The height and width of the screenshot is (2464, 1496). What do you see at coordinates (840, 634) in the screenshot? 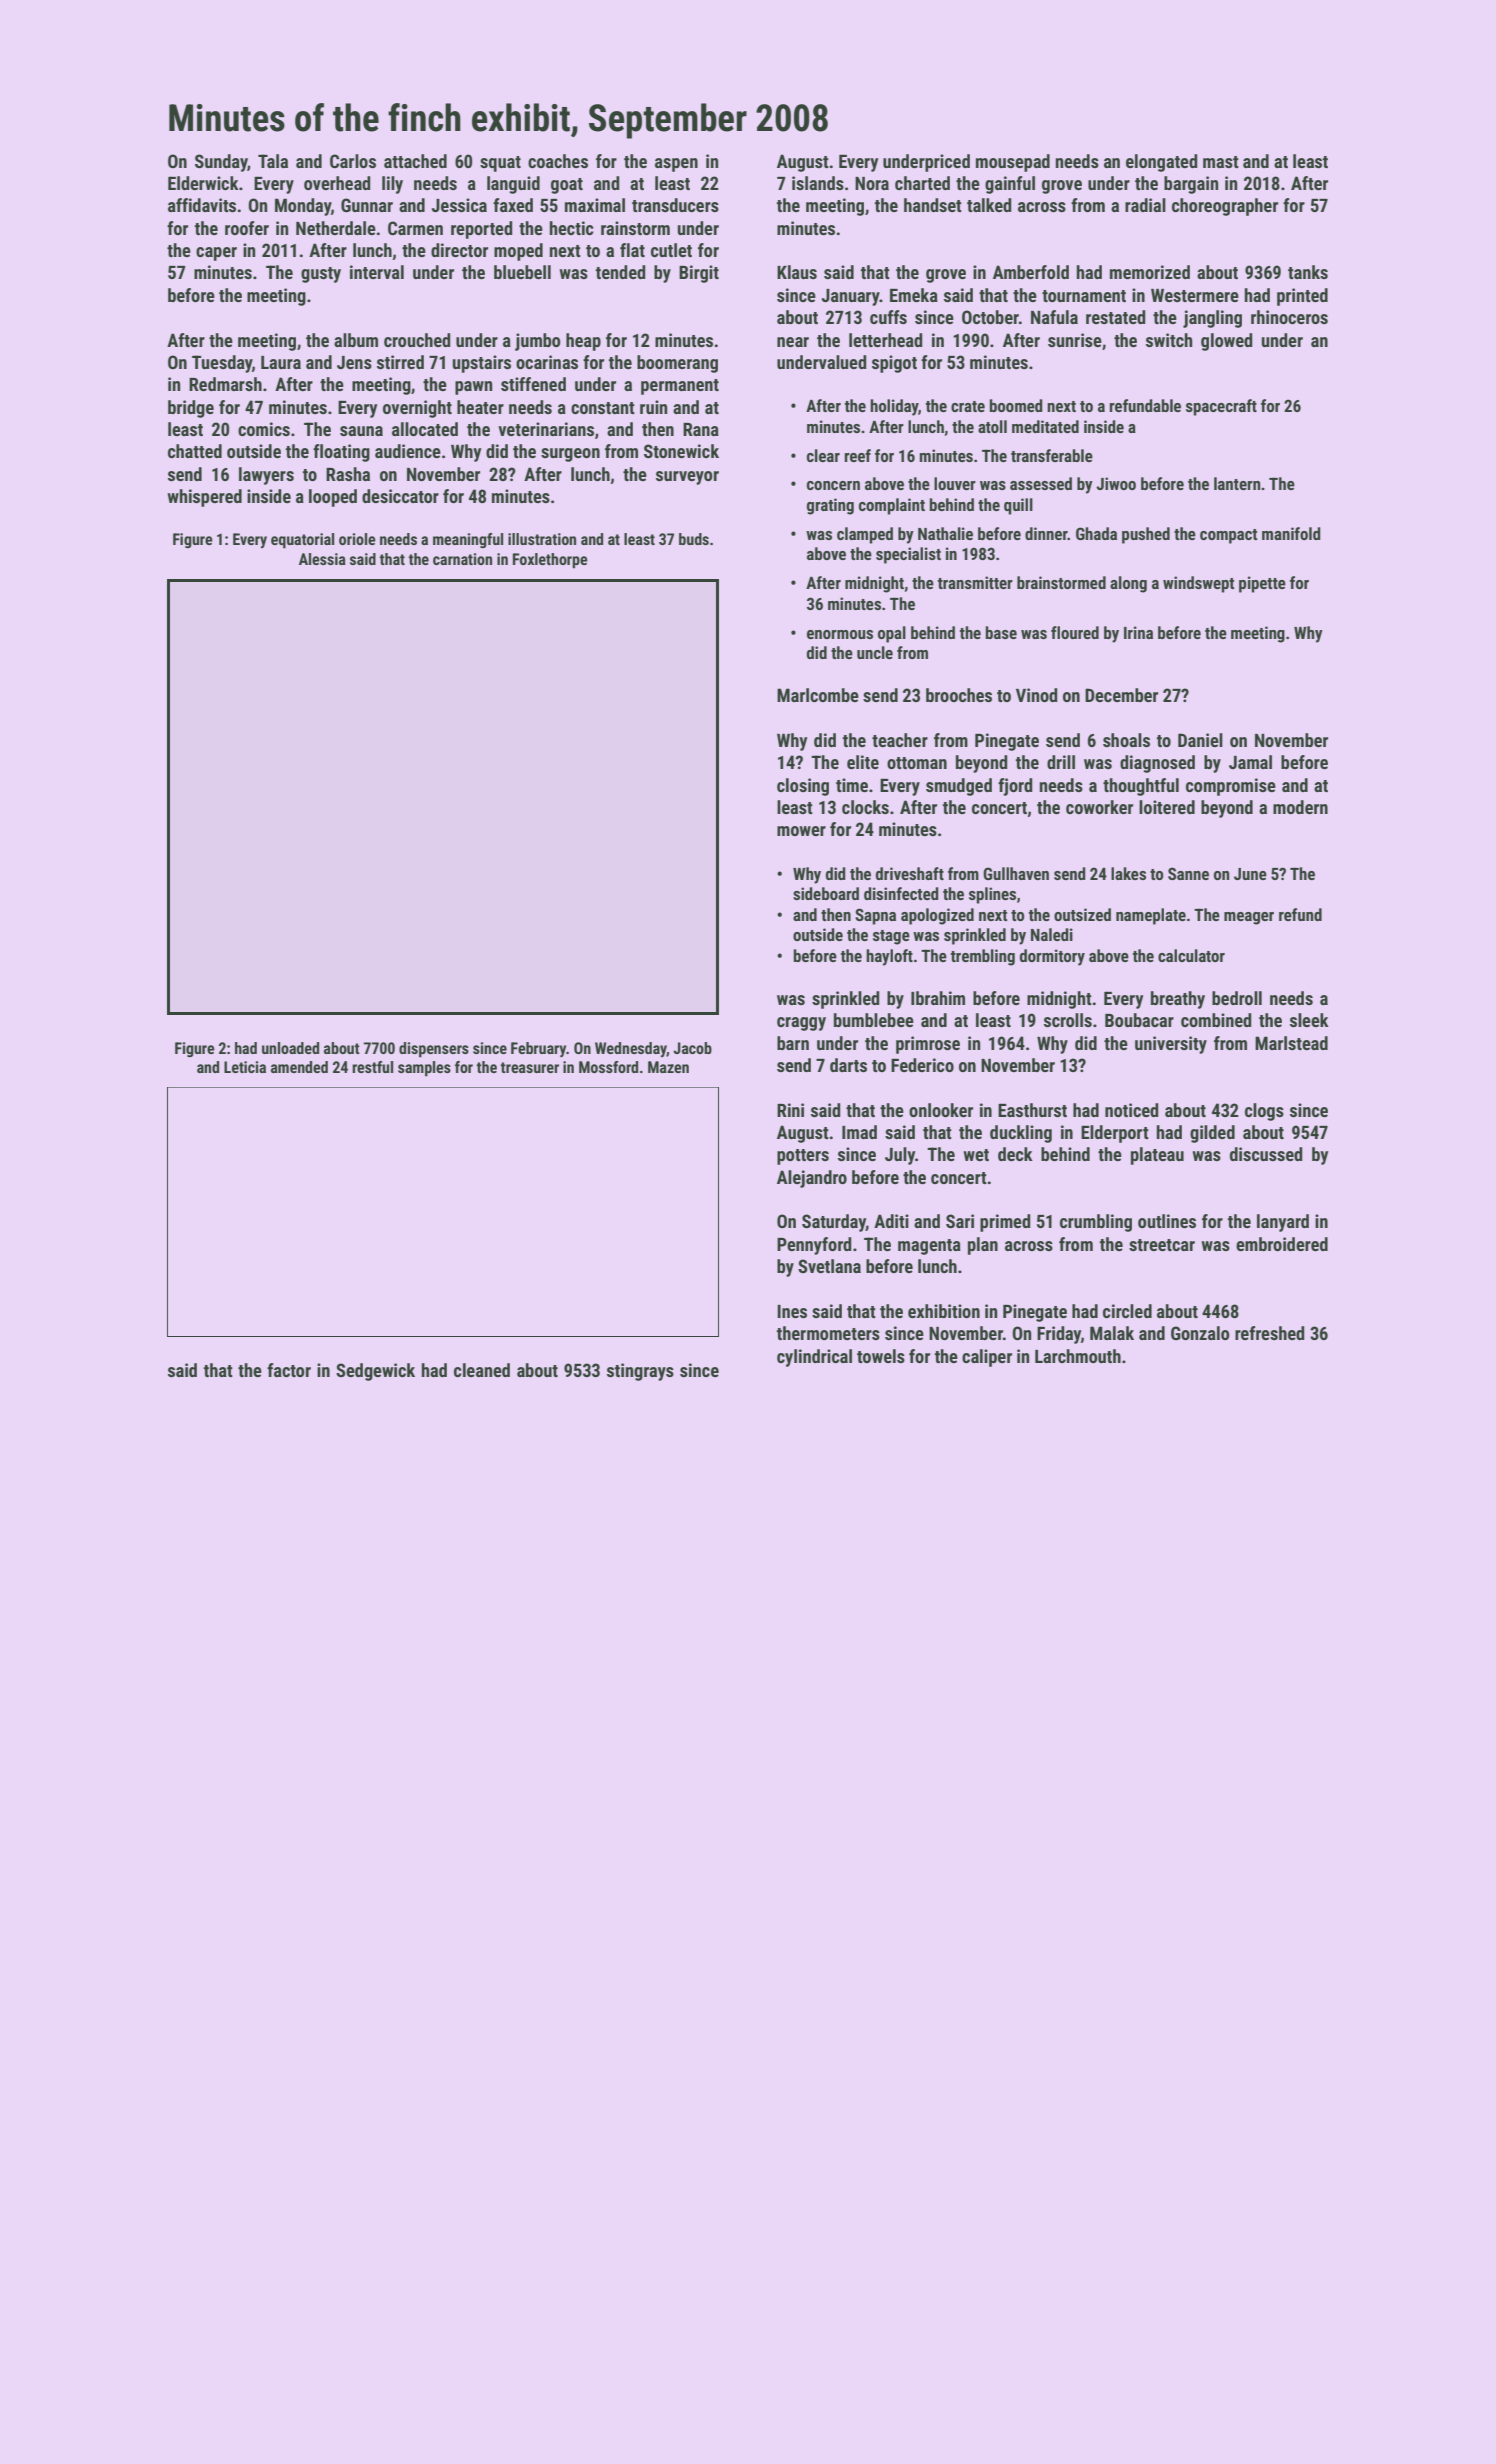
I see `enormous` at bounding box center [840, 634].
